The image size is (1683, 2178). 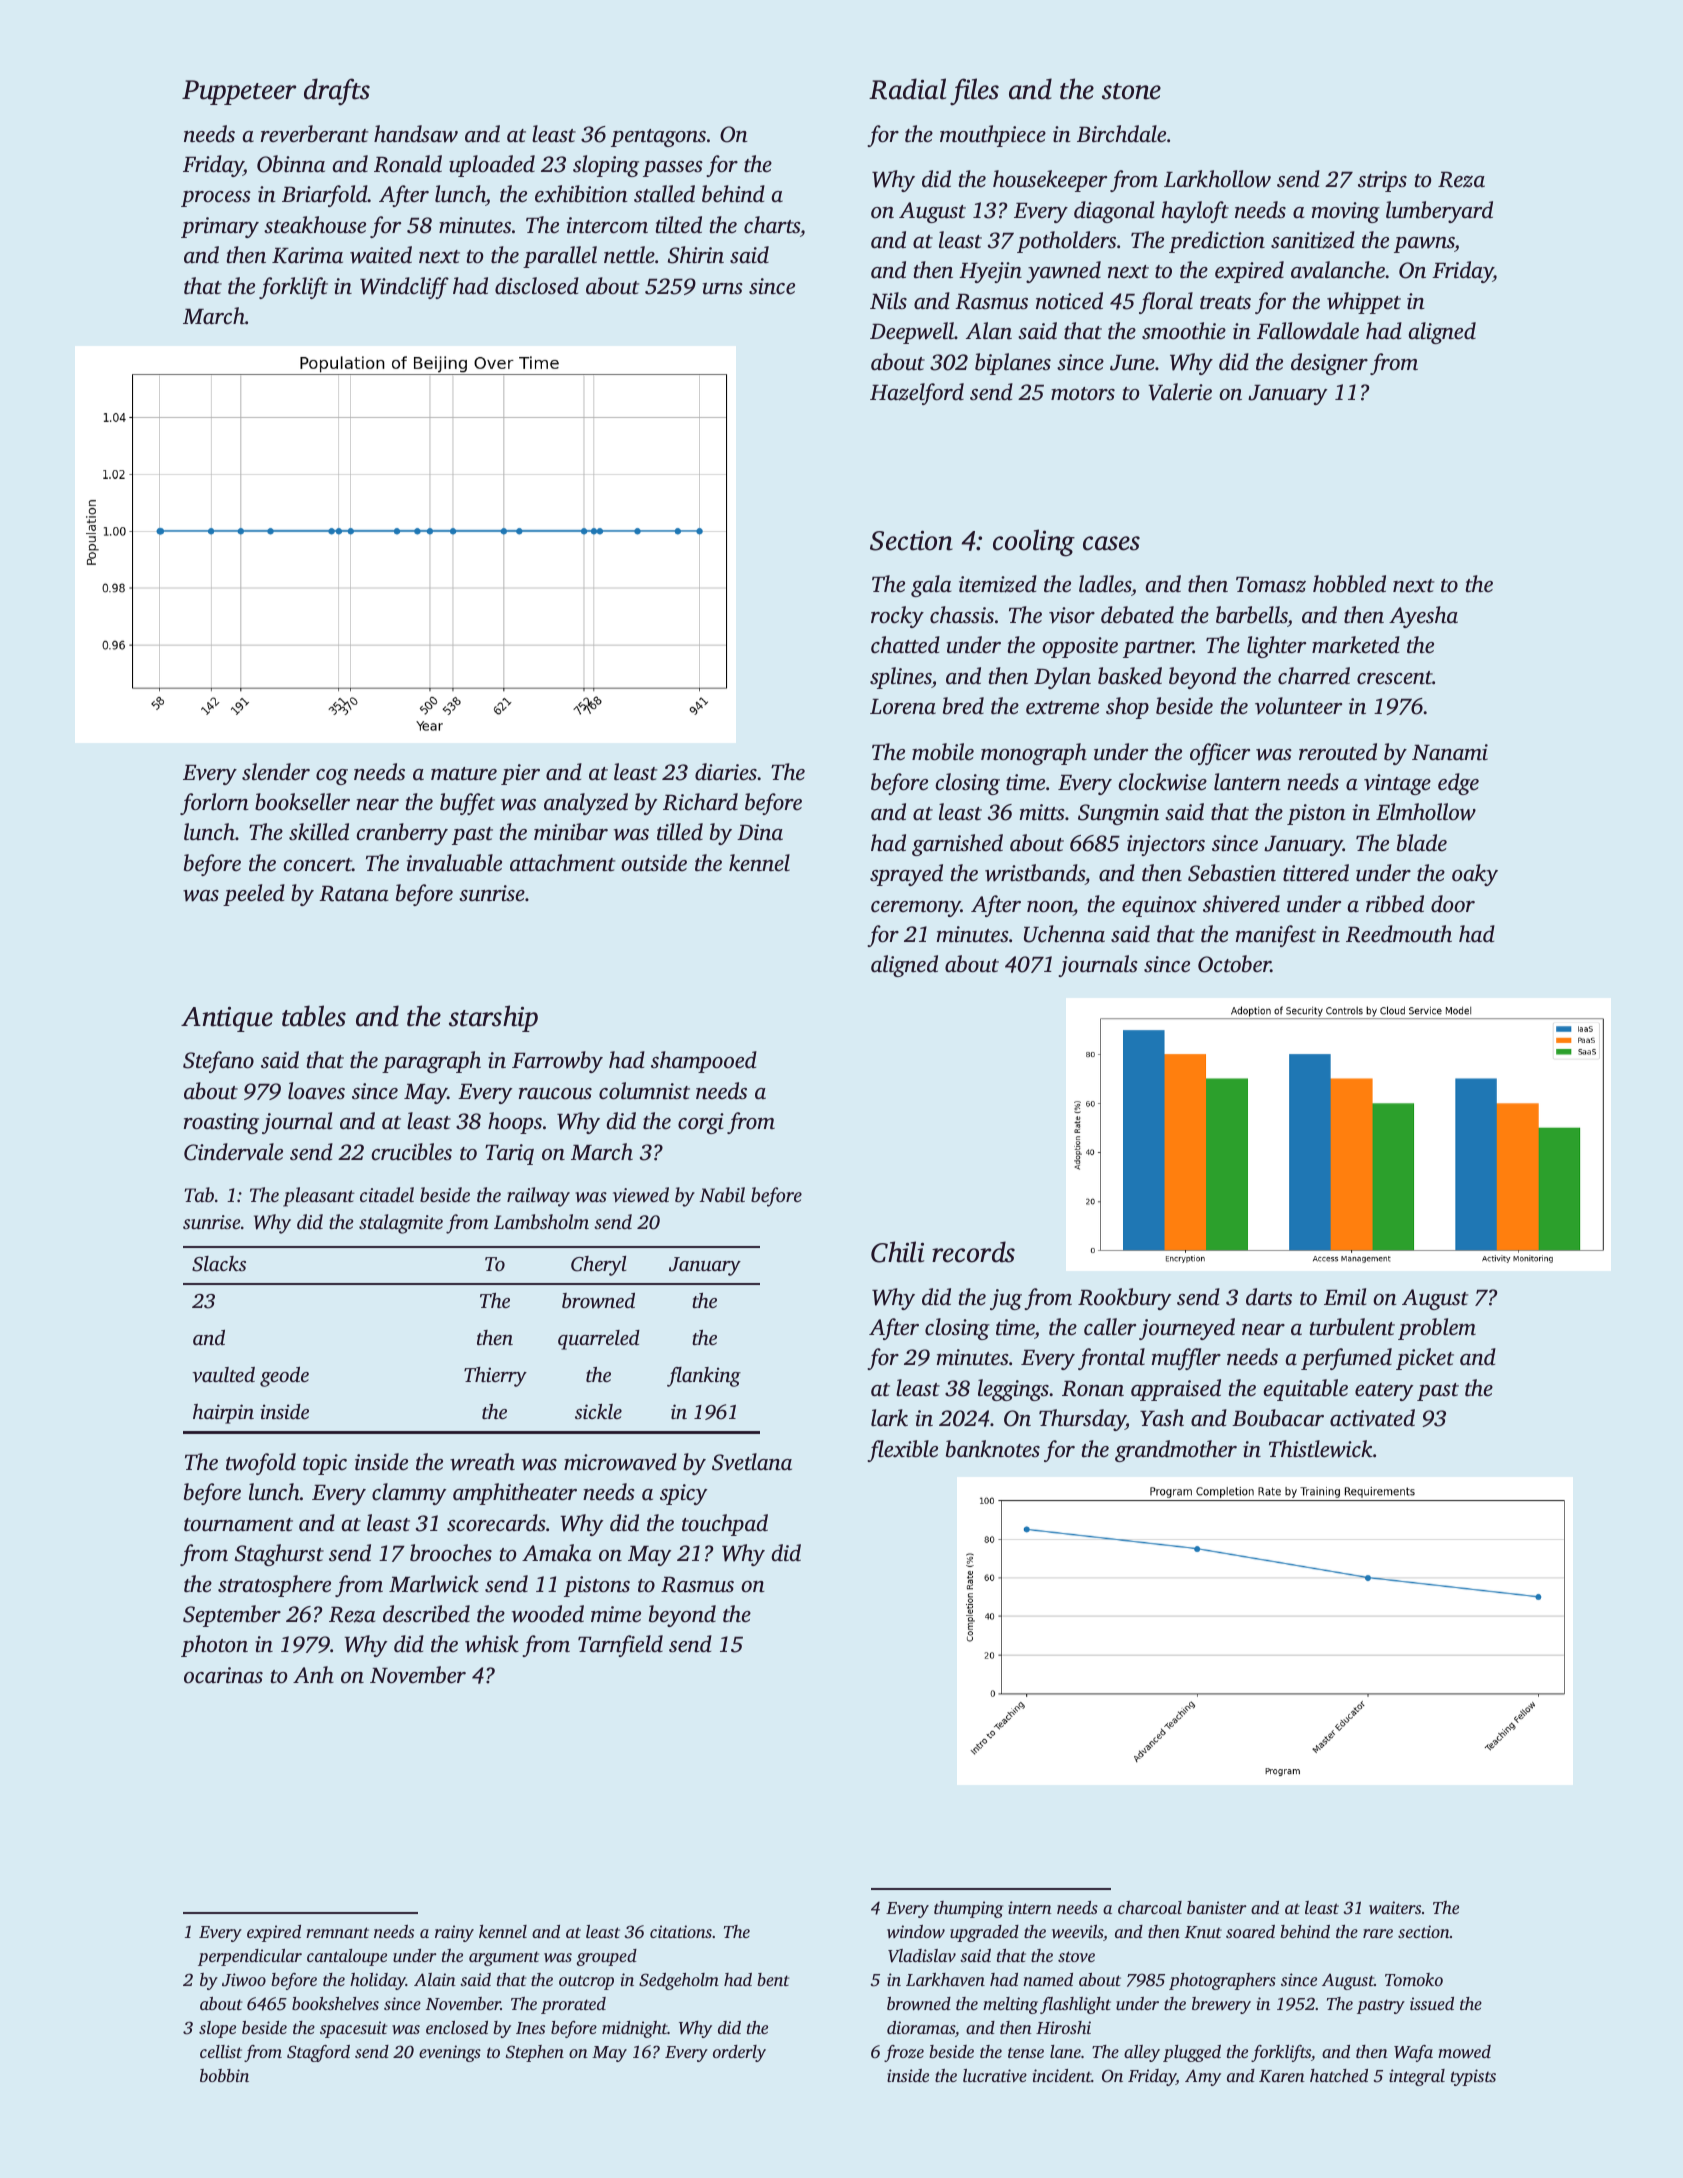 What do you see at coordinates (897, 617) in the image?
I see `rocky` at bounding box center [897, 617].
